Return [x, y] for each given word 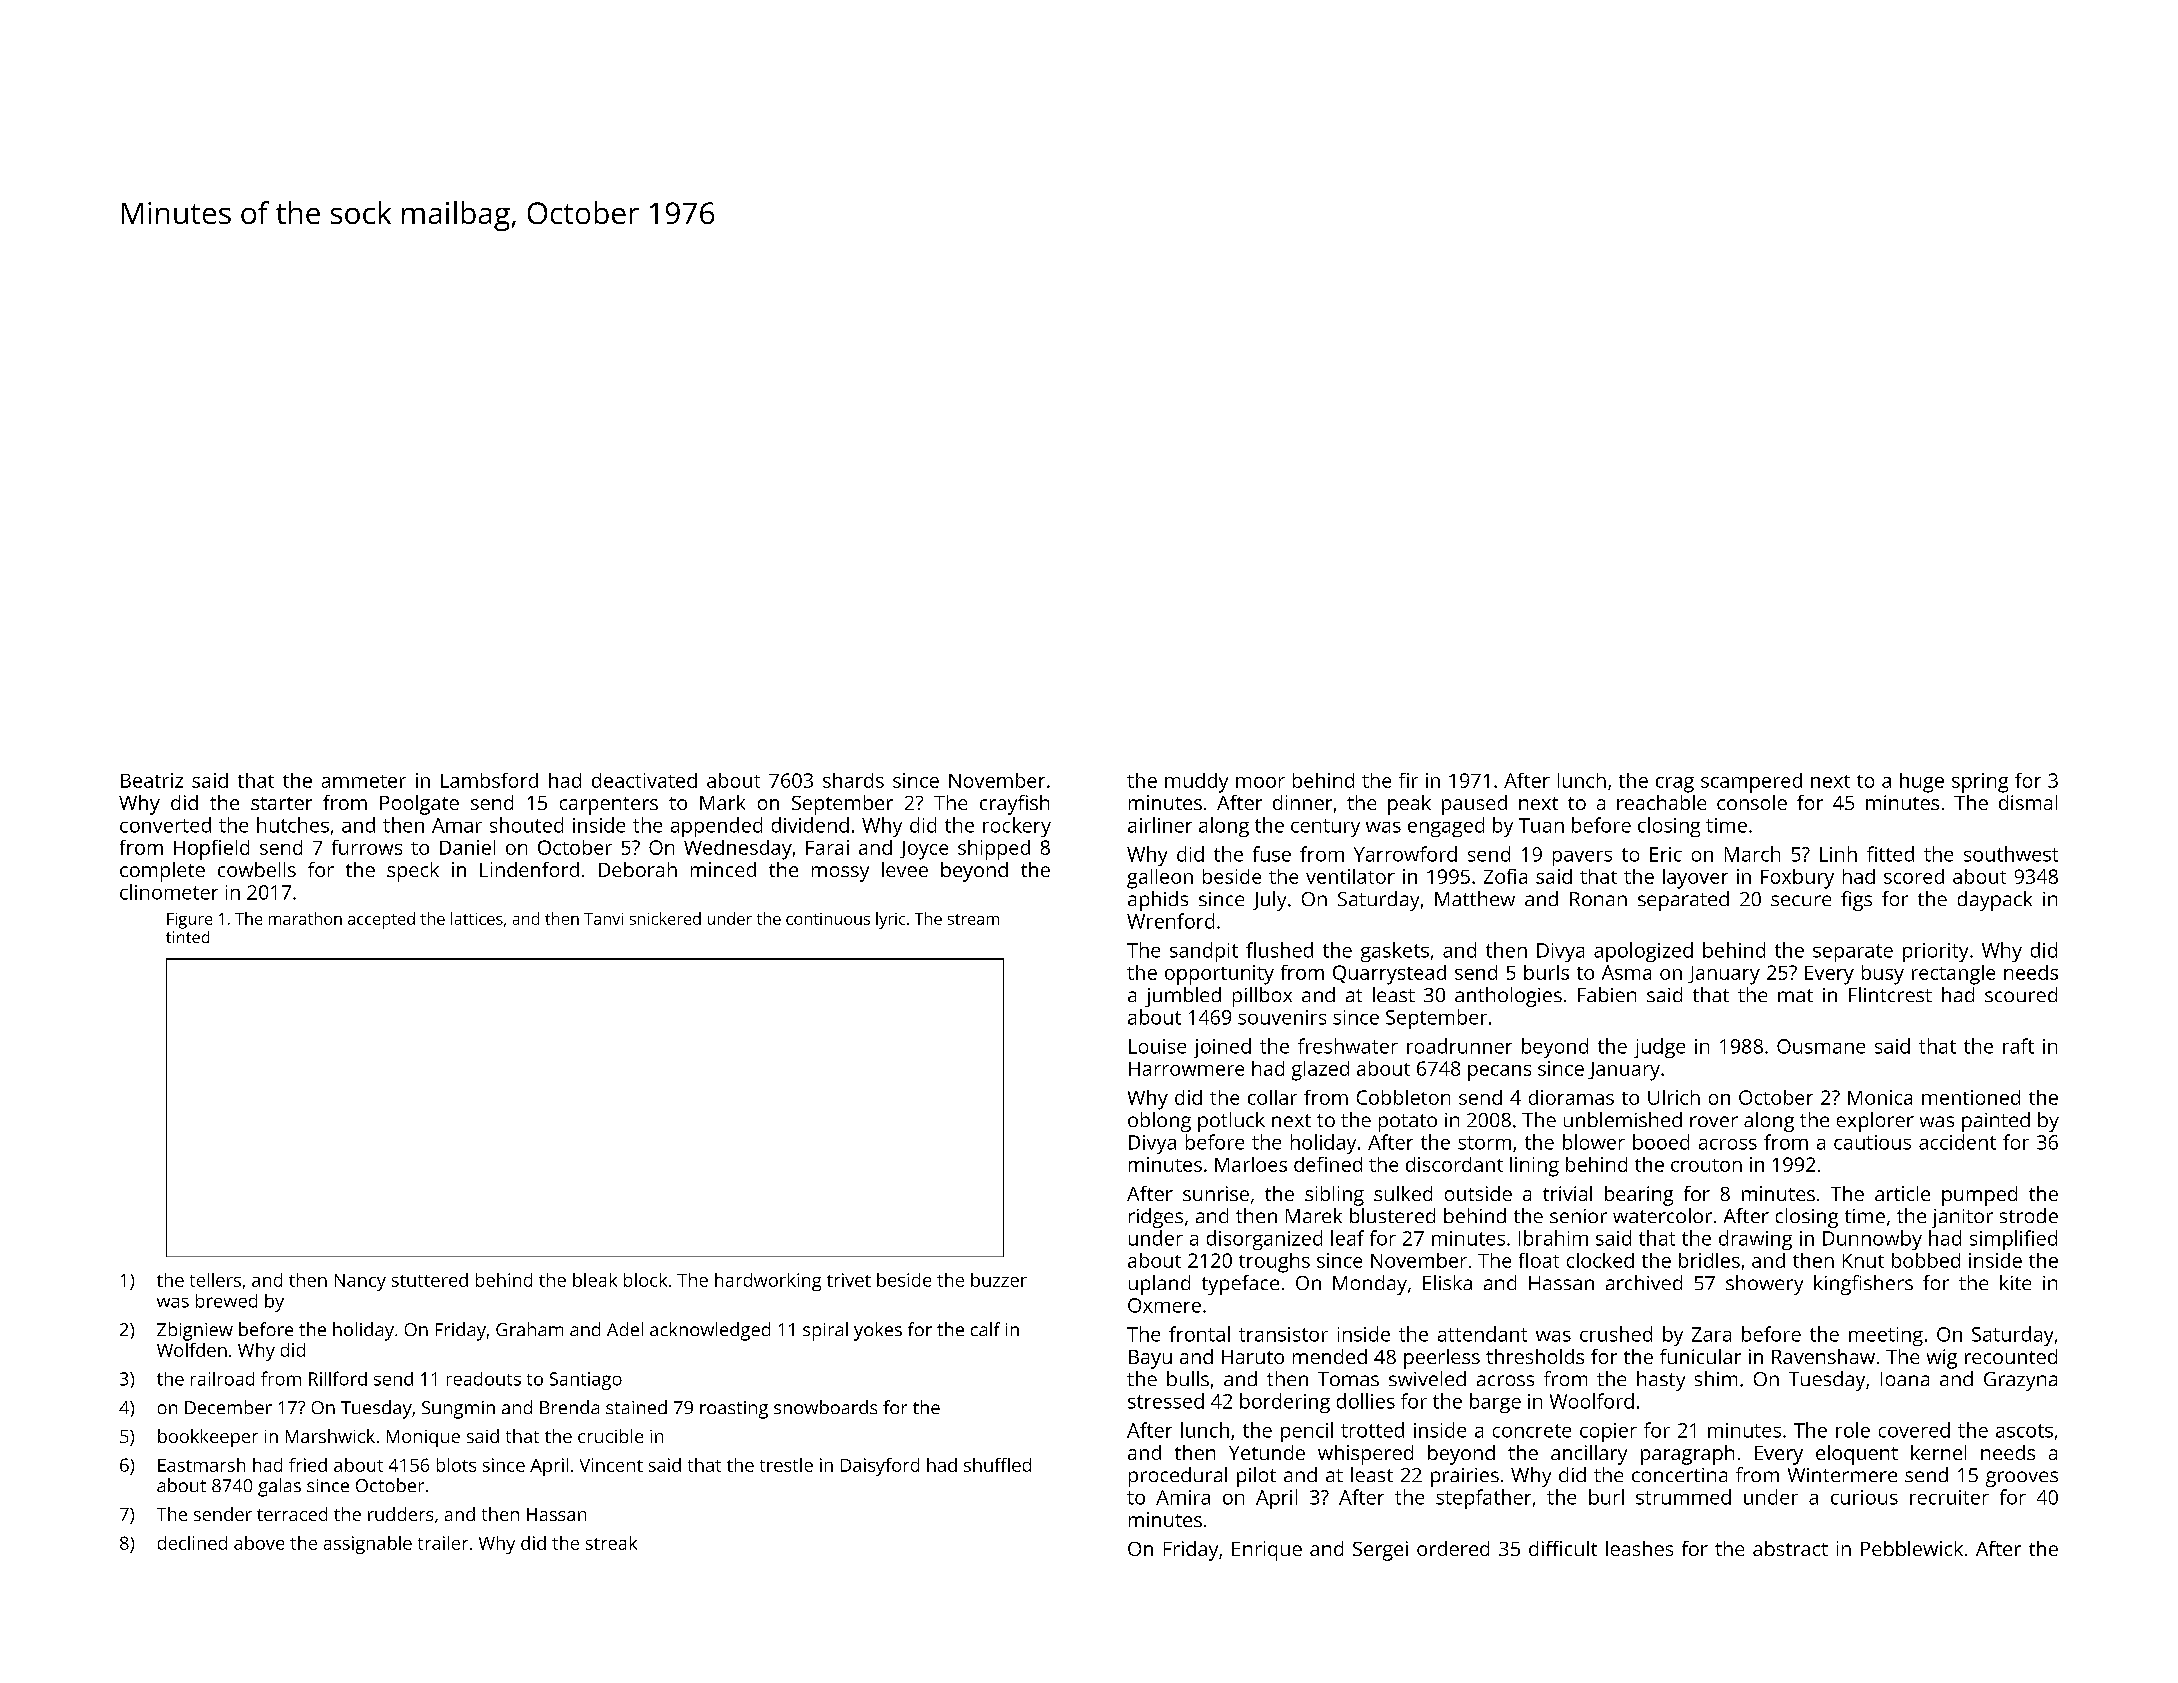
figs [1856, 901]
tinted [187, 937]
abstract [1790, 1548]
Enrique [1267, 1551]
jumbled [1183, 997]
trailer [443, 1543]
